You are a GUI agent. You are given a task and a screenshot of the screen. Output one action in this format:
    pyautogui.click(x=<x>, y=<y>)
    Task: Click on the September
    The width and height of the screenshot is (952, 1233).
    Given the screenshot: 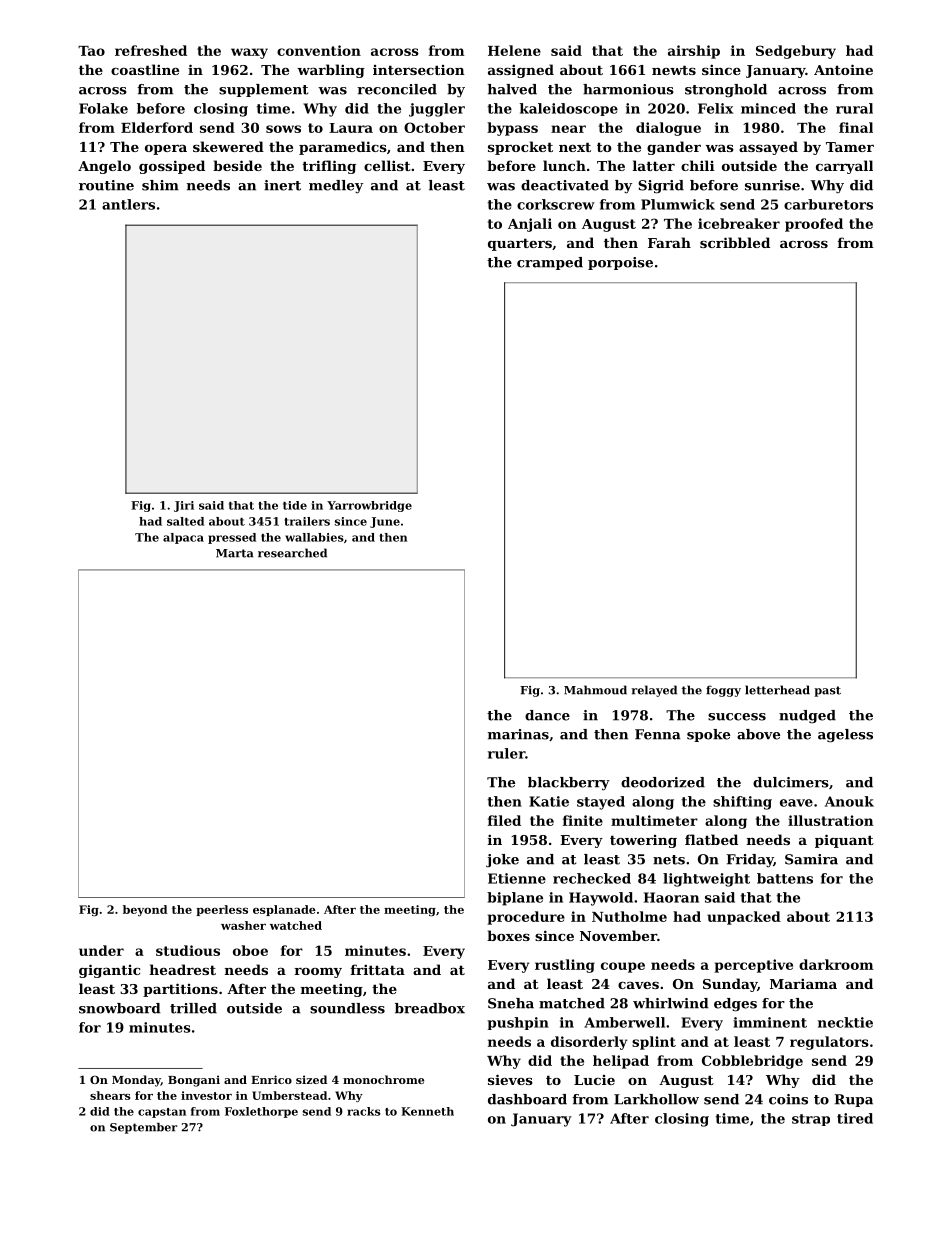 What is the action you would take?
    pyautogui.click(x=143, y=1128)
